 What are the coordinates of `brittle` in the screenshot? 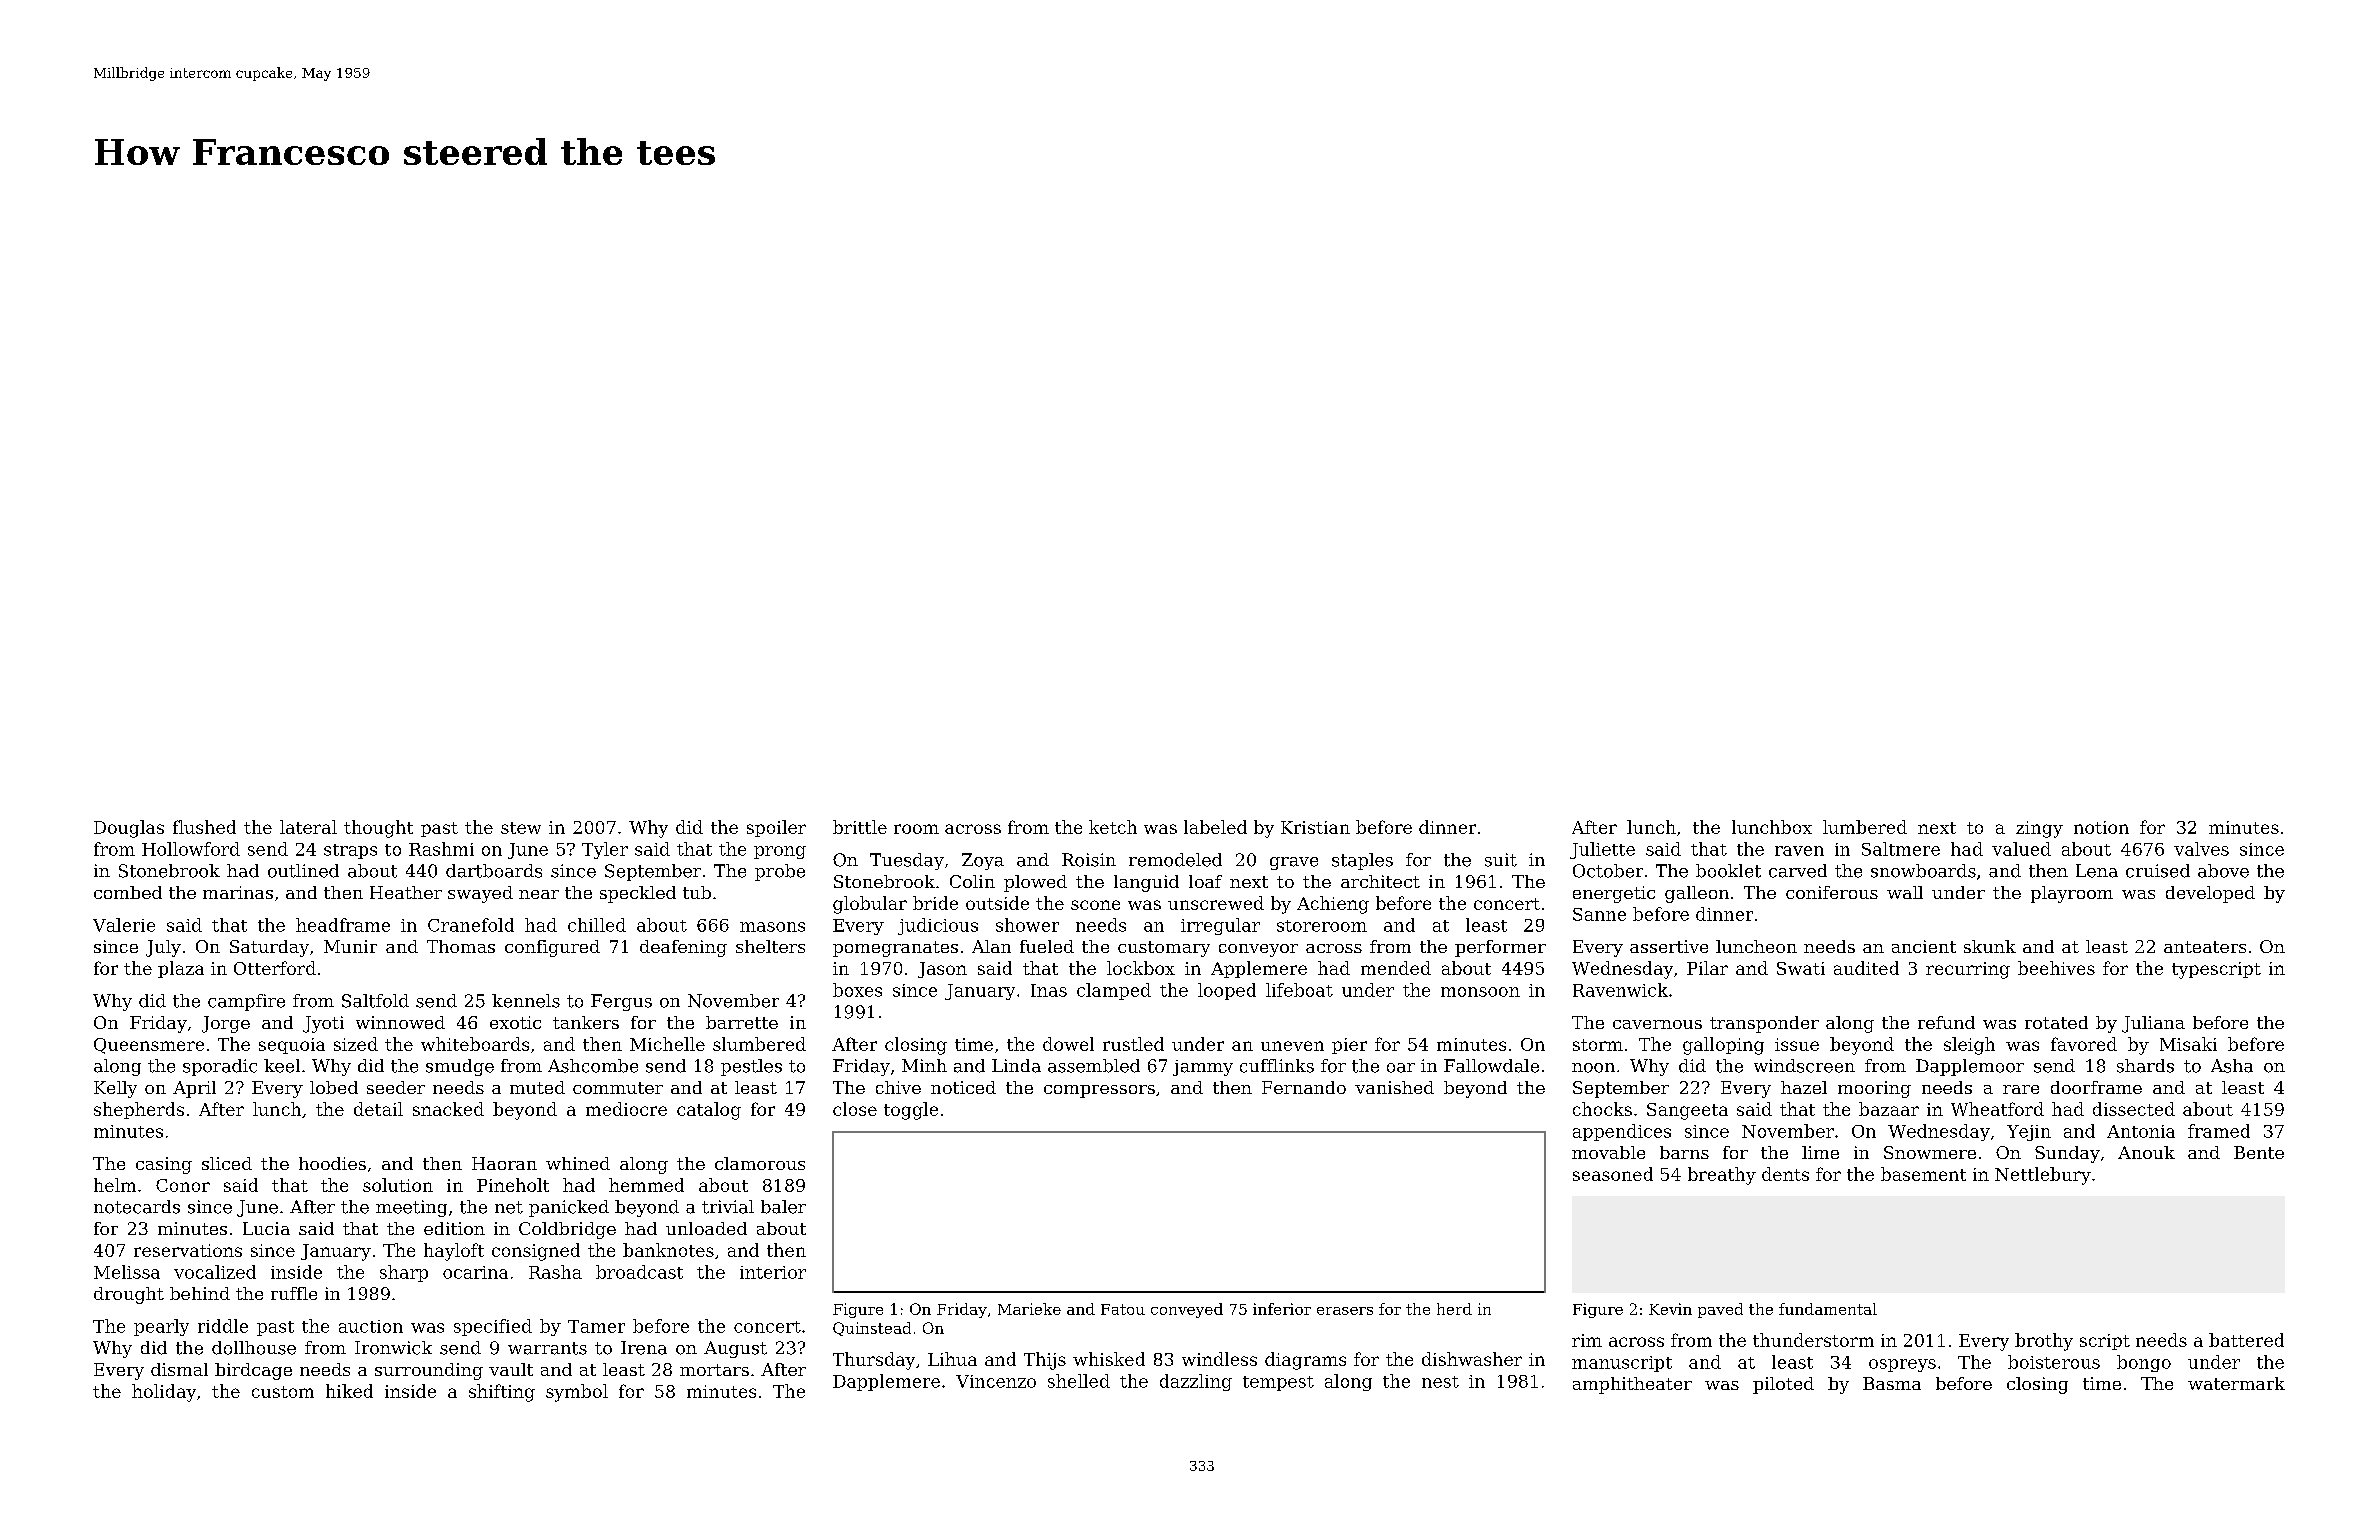 It's located at (860, 827).
